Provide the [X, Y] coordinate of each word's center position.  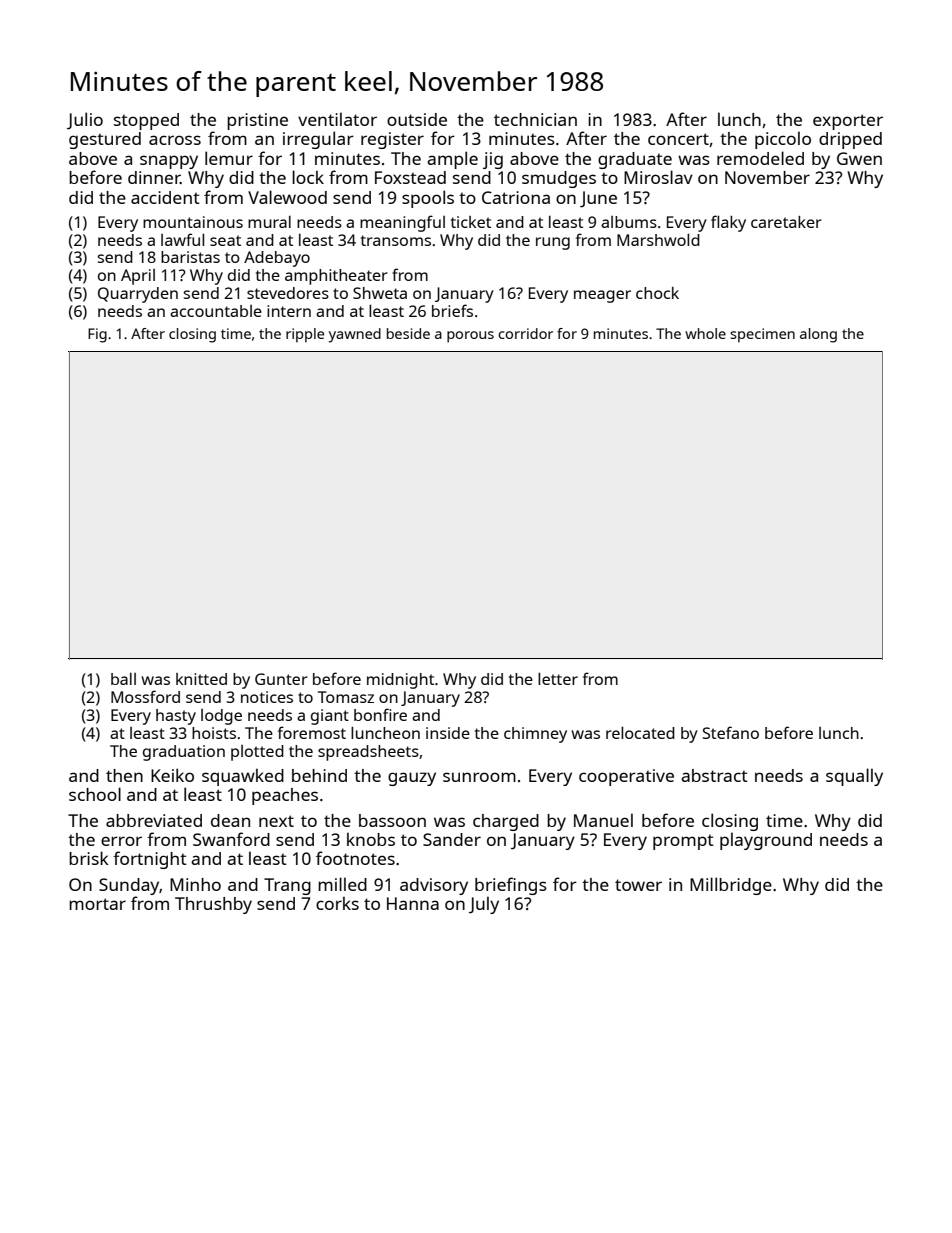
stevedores [288, 293]
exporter [848, 122]
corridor [525, 333]
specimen [762, 335]
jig [493, 160]
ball [123, 679]
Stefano [731, 732]
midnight [400, 681]
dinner [154, 177]
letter [558, 678]
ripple [305, 335]
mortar [97, 904]
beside [408, 333]
